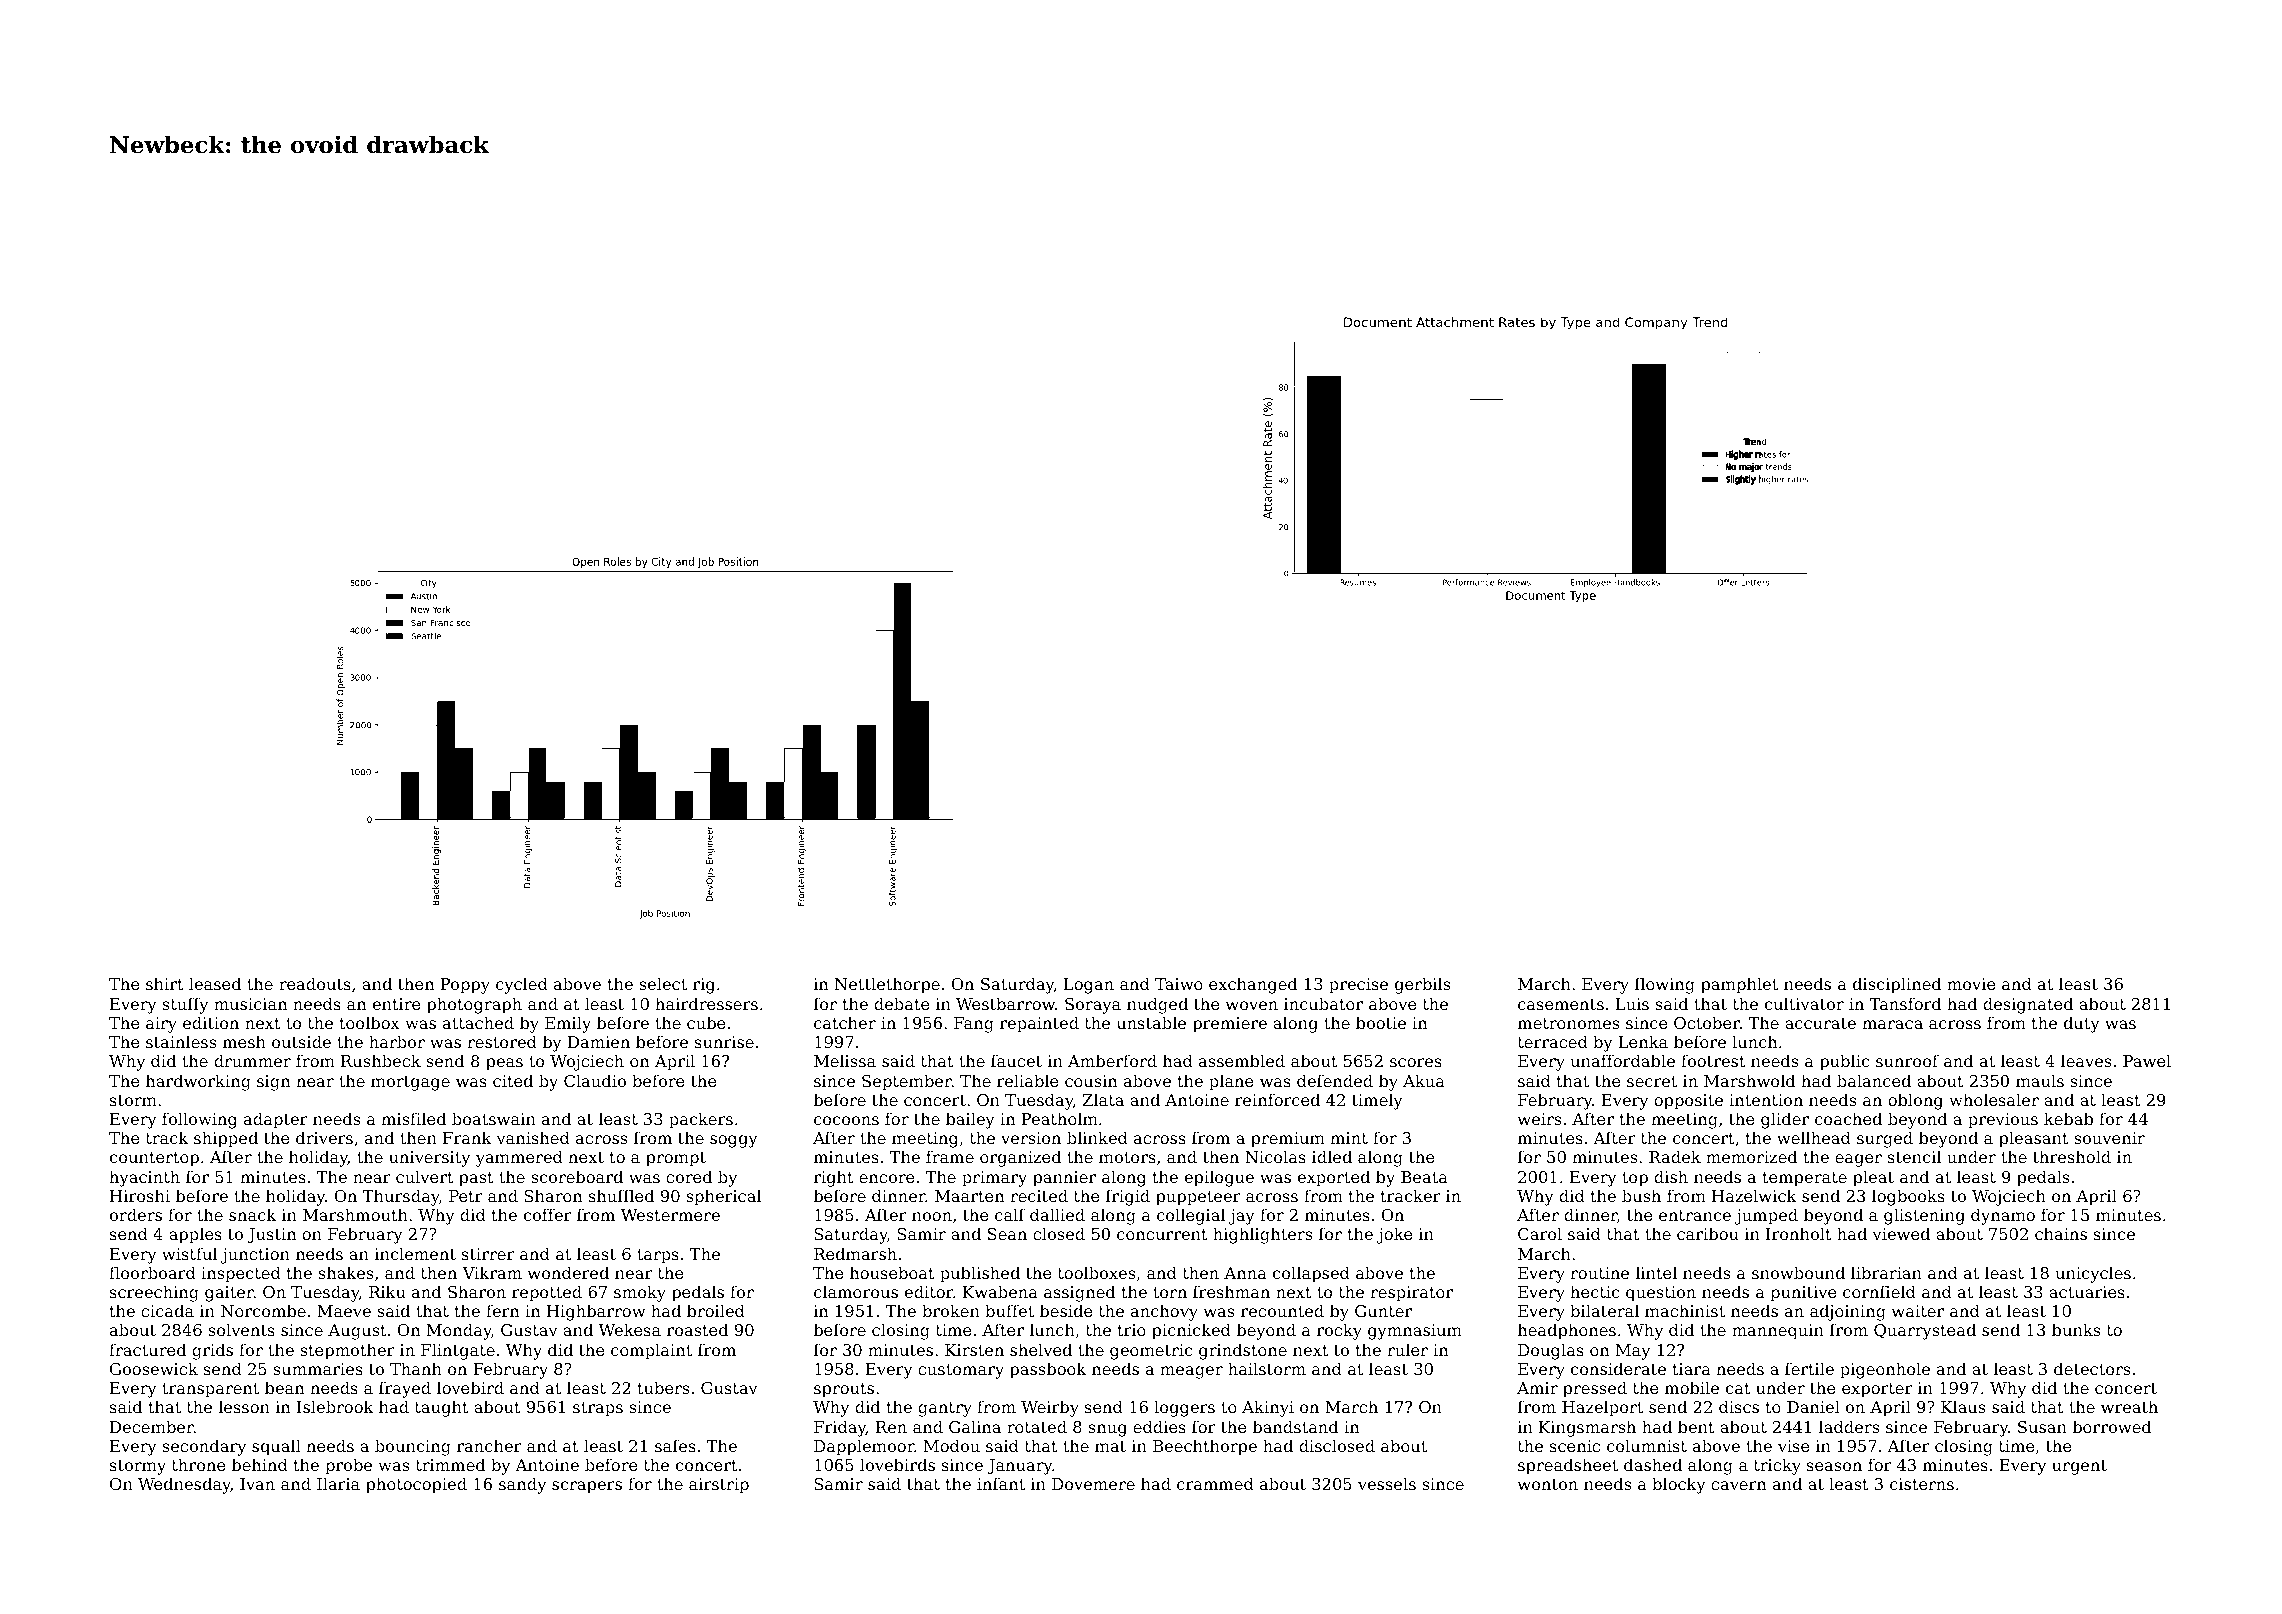 The image size is (2282, 1614). I want to click on select, so click(663, 983).
